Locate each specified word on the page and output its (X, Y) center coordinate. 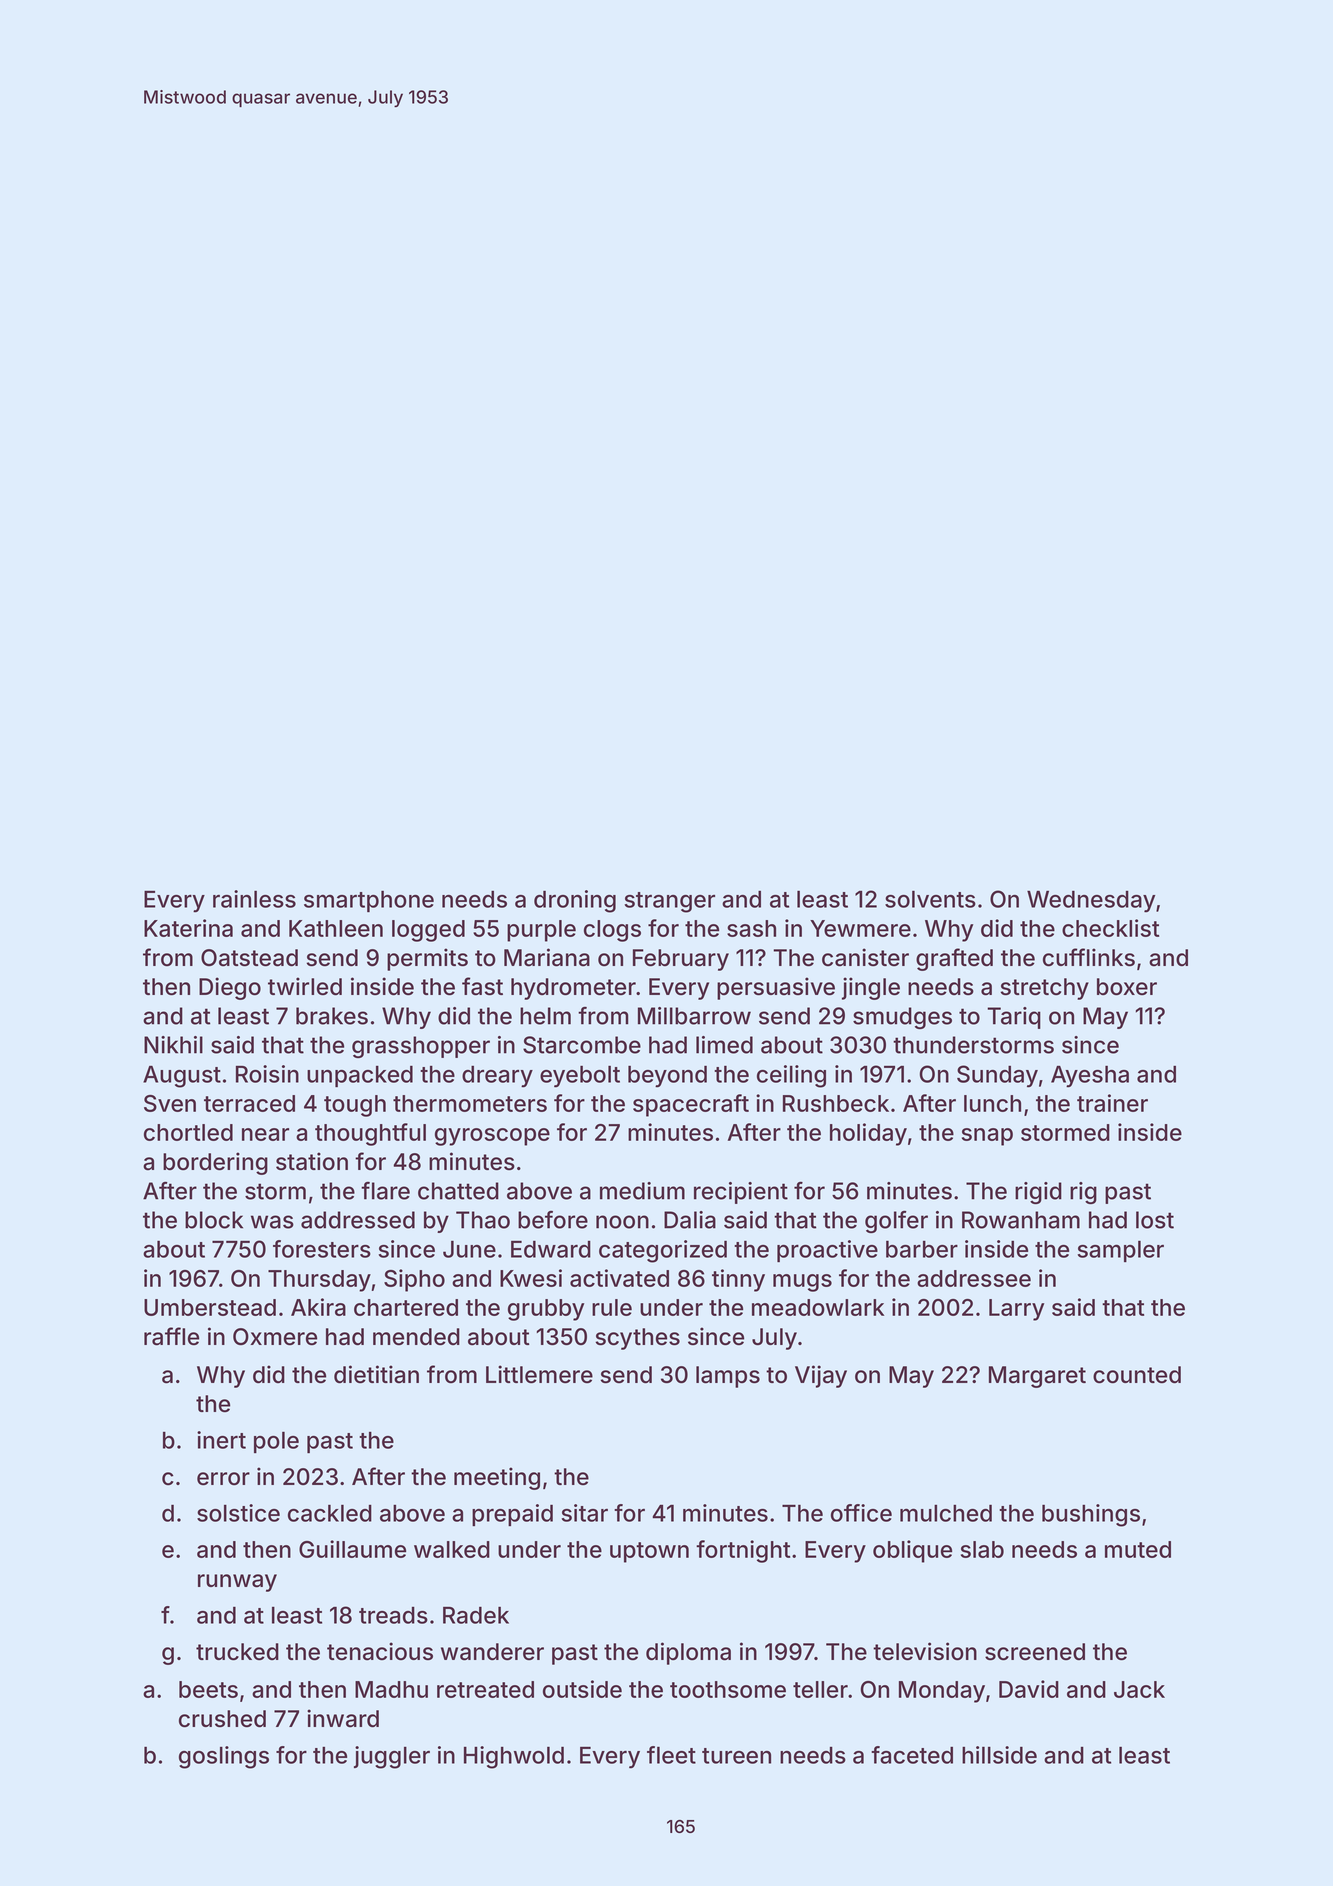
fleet (671, 1755)
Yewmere (860, 928)
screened (1035, 1652)
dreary (497, 1077)
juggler (392, 1757)
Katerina (188, 928)
